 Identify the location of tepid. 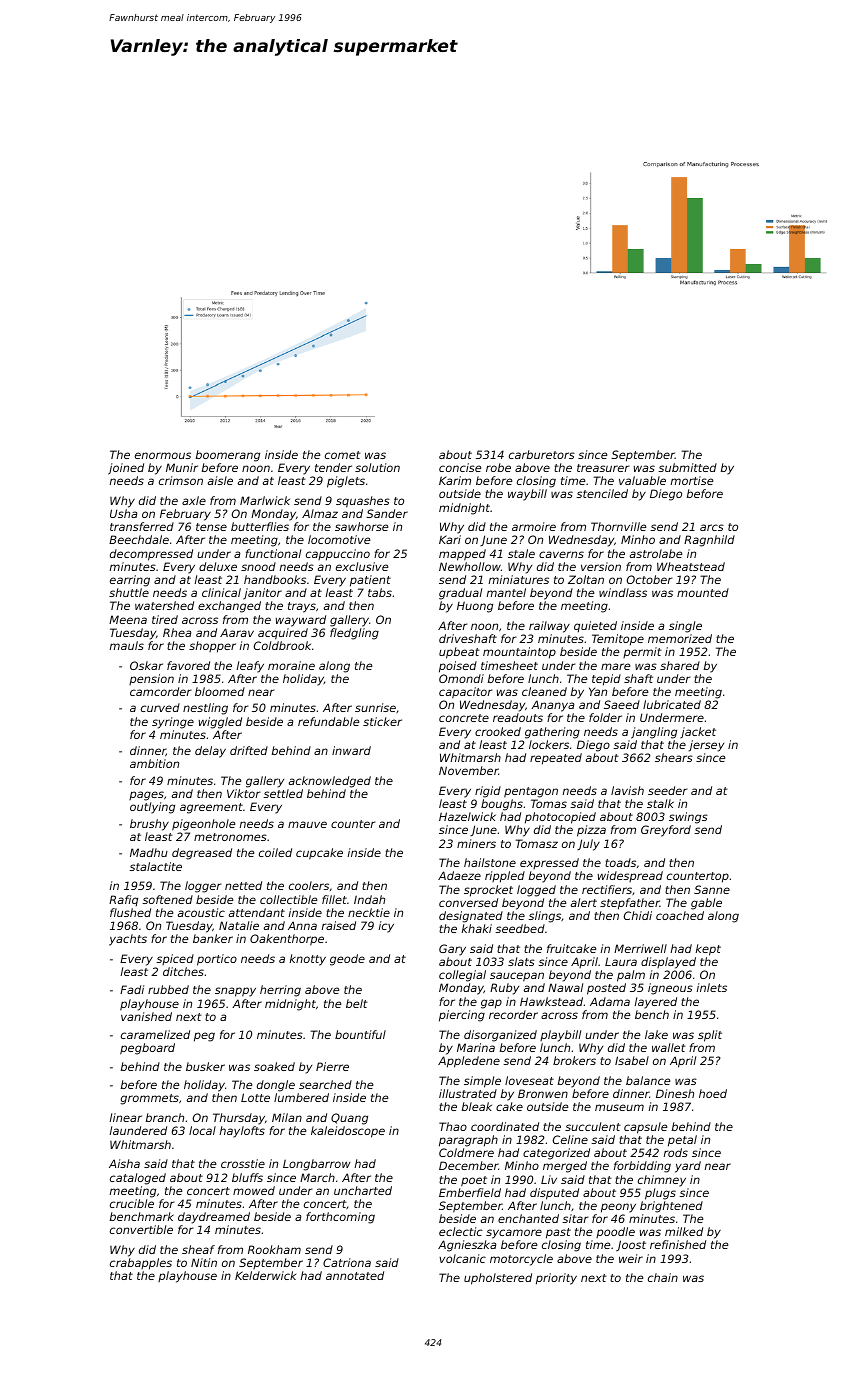
(606, 680).
